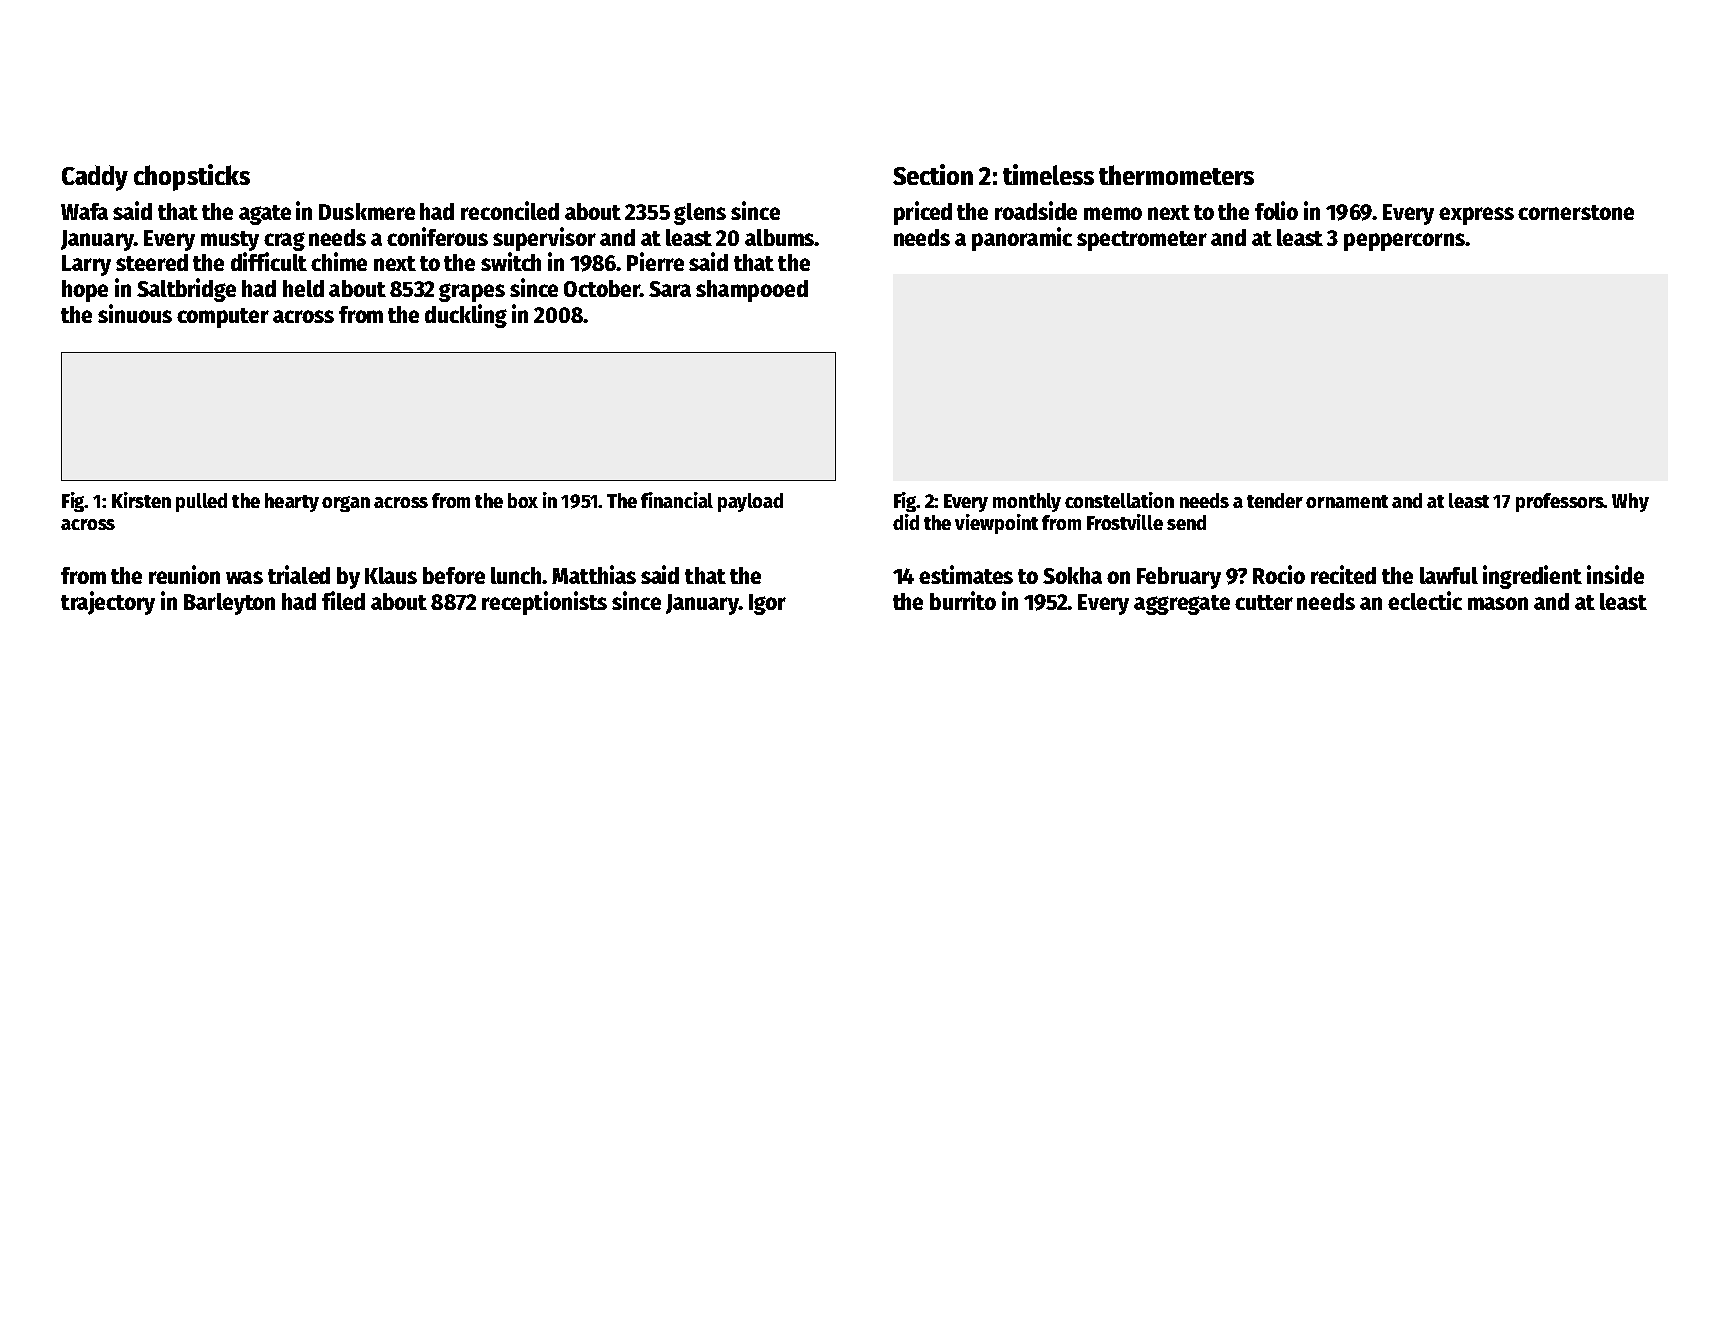 The image size is (1729, 1336). I want to click on peppercorns, so click(1404, 242).
